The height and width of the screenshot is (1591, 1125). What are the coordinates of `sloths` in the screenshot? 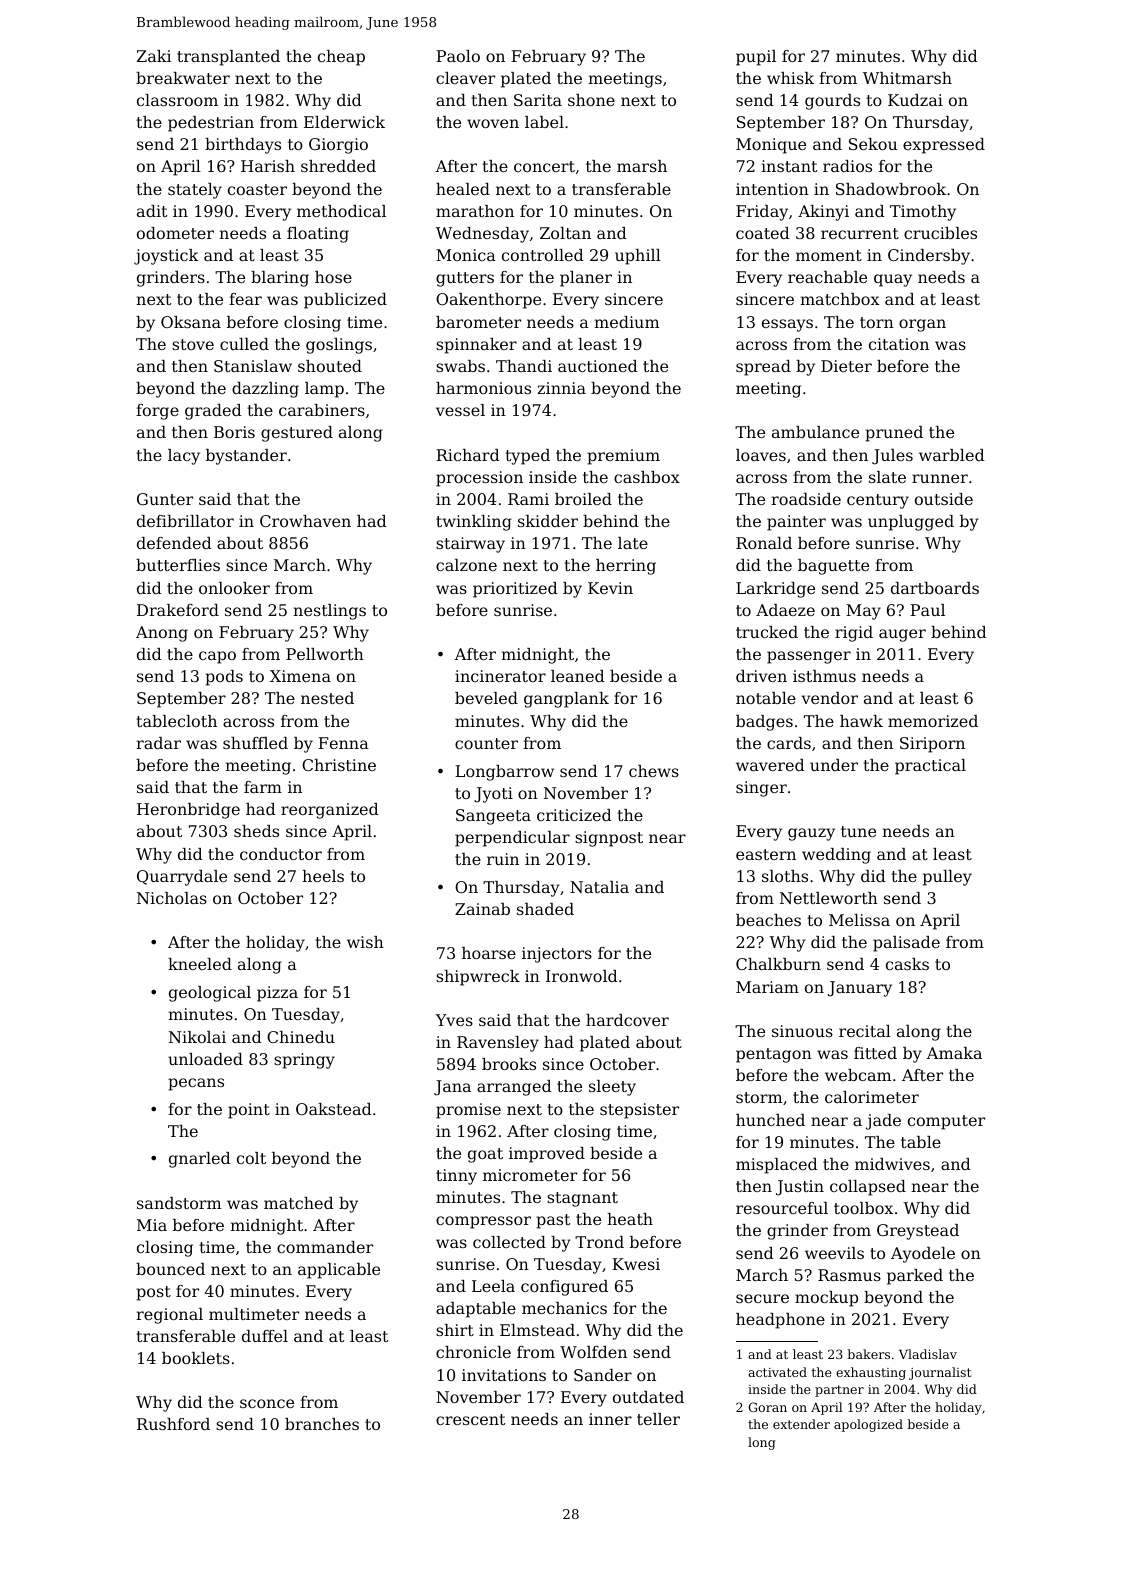 It's located at (785, 876).
